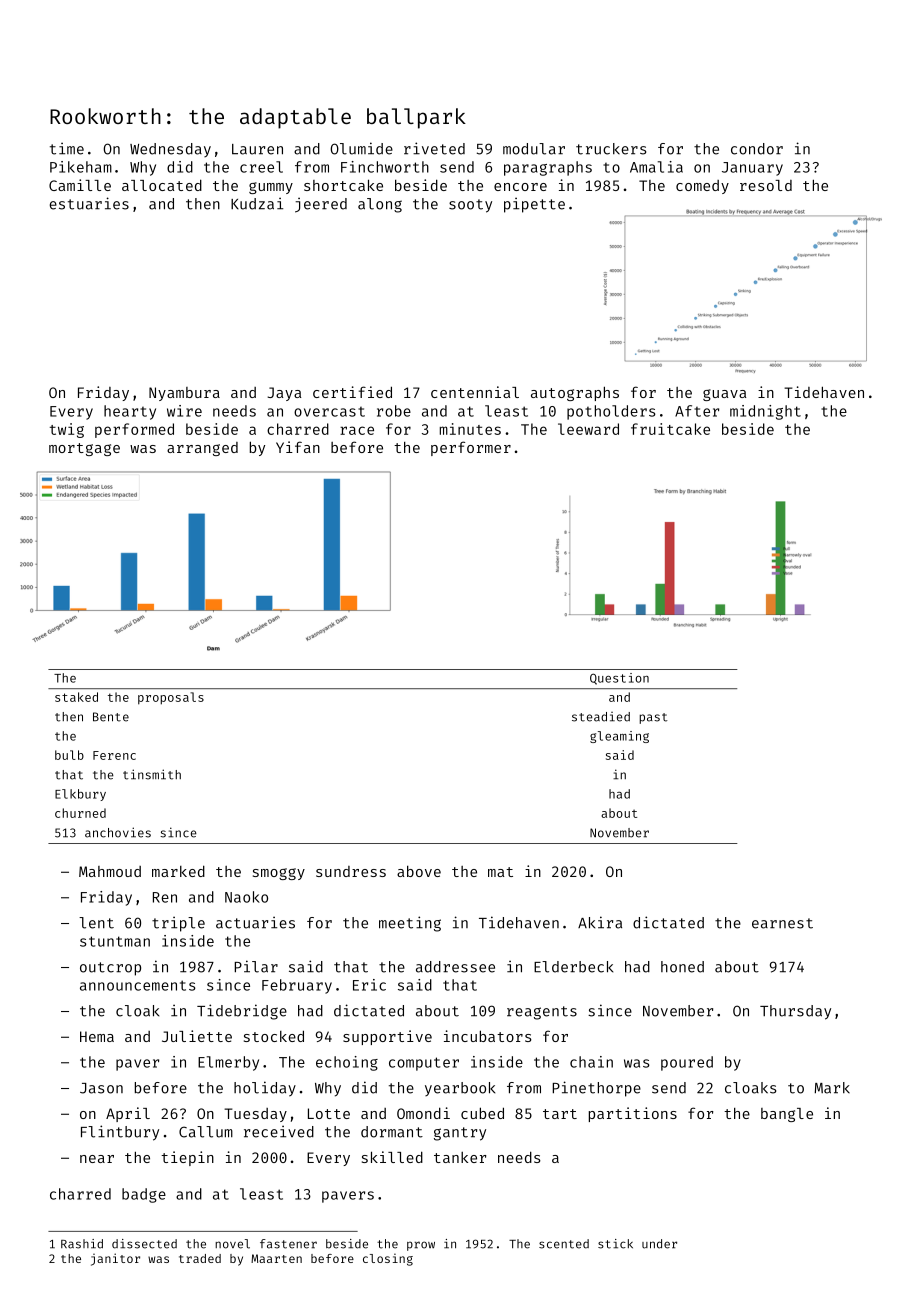 The width and height of the image is (924, 1308). Describe the element at coordinates (184, 394) in the image. I see `Nyambura` at that location.
